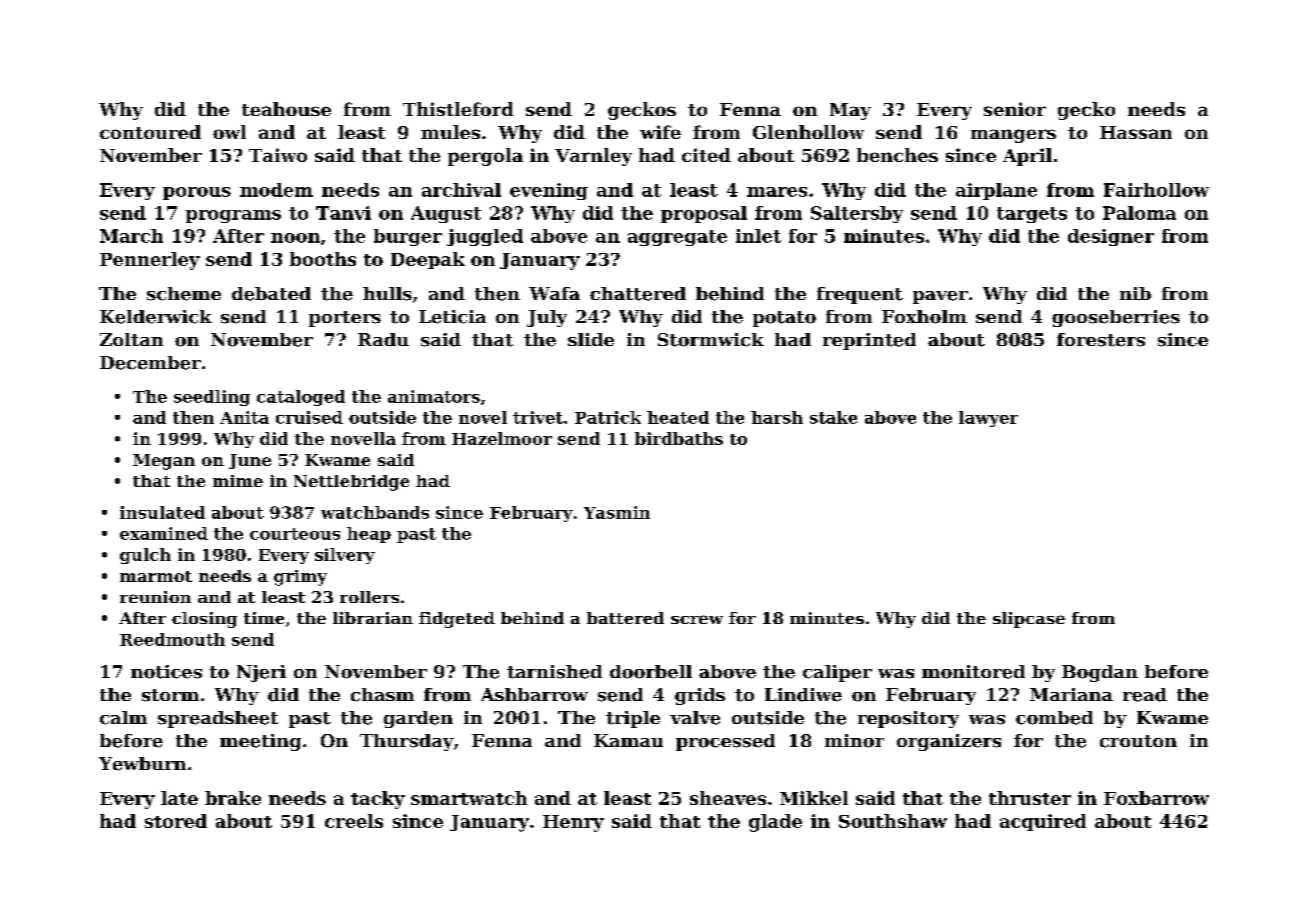 The height and width of the document is (924, 1308). What do you see at coordinates (593, 157) in the document?
I see `Varnley` at bounding box center [593, 157].
